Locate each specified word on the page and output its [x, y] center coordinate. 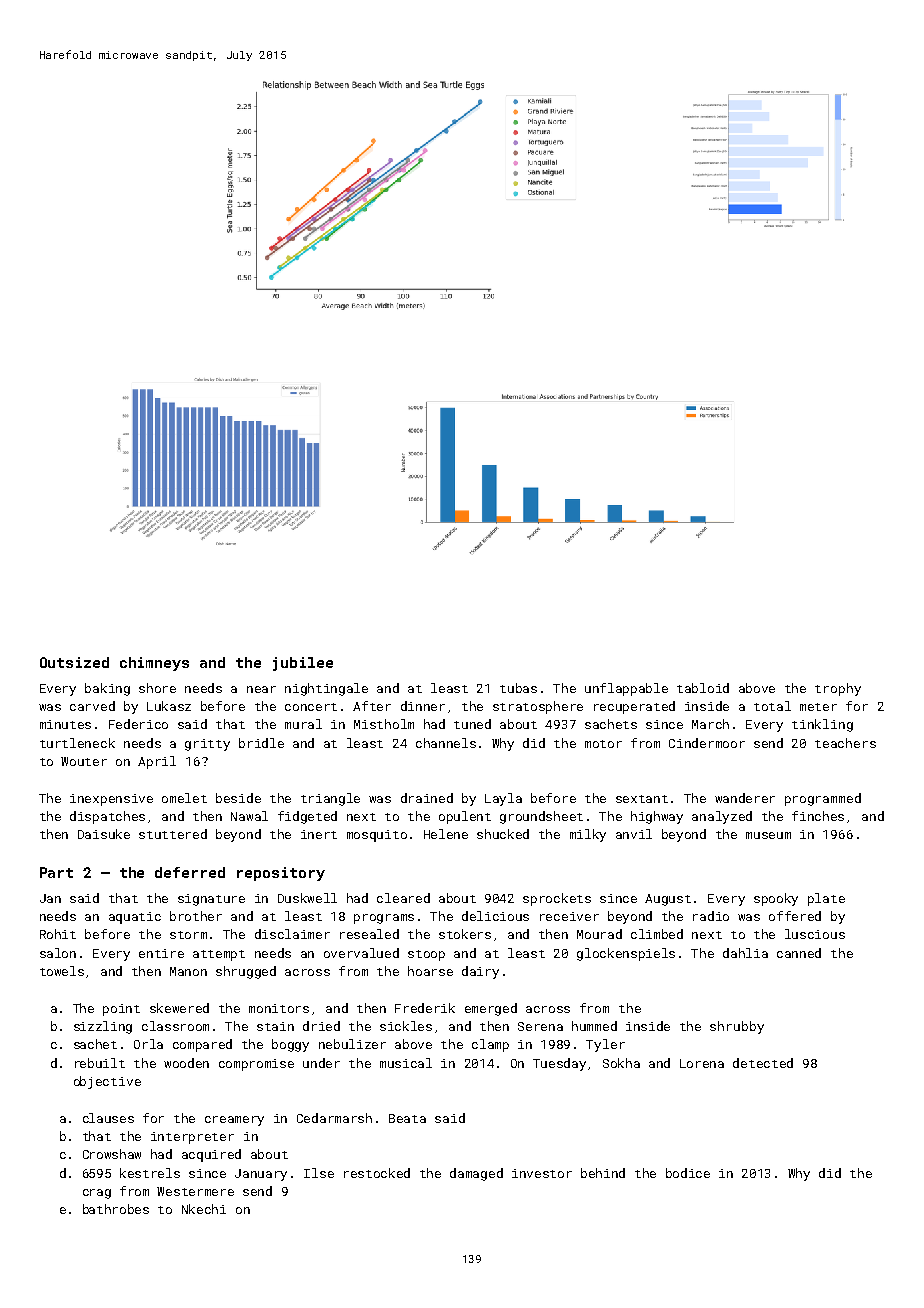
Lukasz [169, 706]
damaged [476, 1174]
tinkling [822, 725]
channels [446, 743]
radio [711, 916]
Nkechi [204, 1209]
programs [384, 919]
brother [196, 916]
